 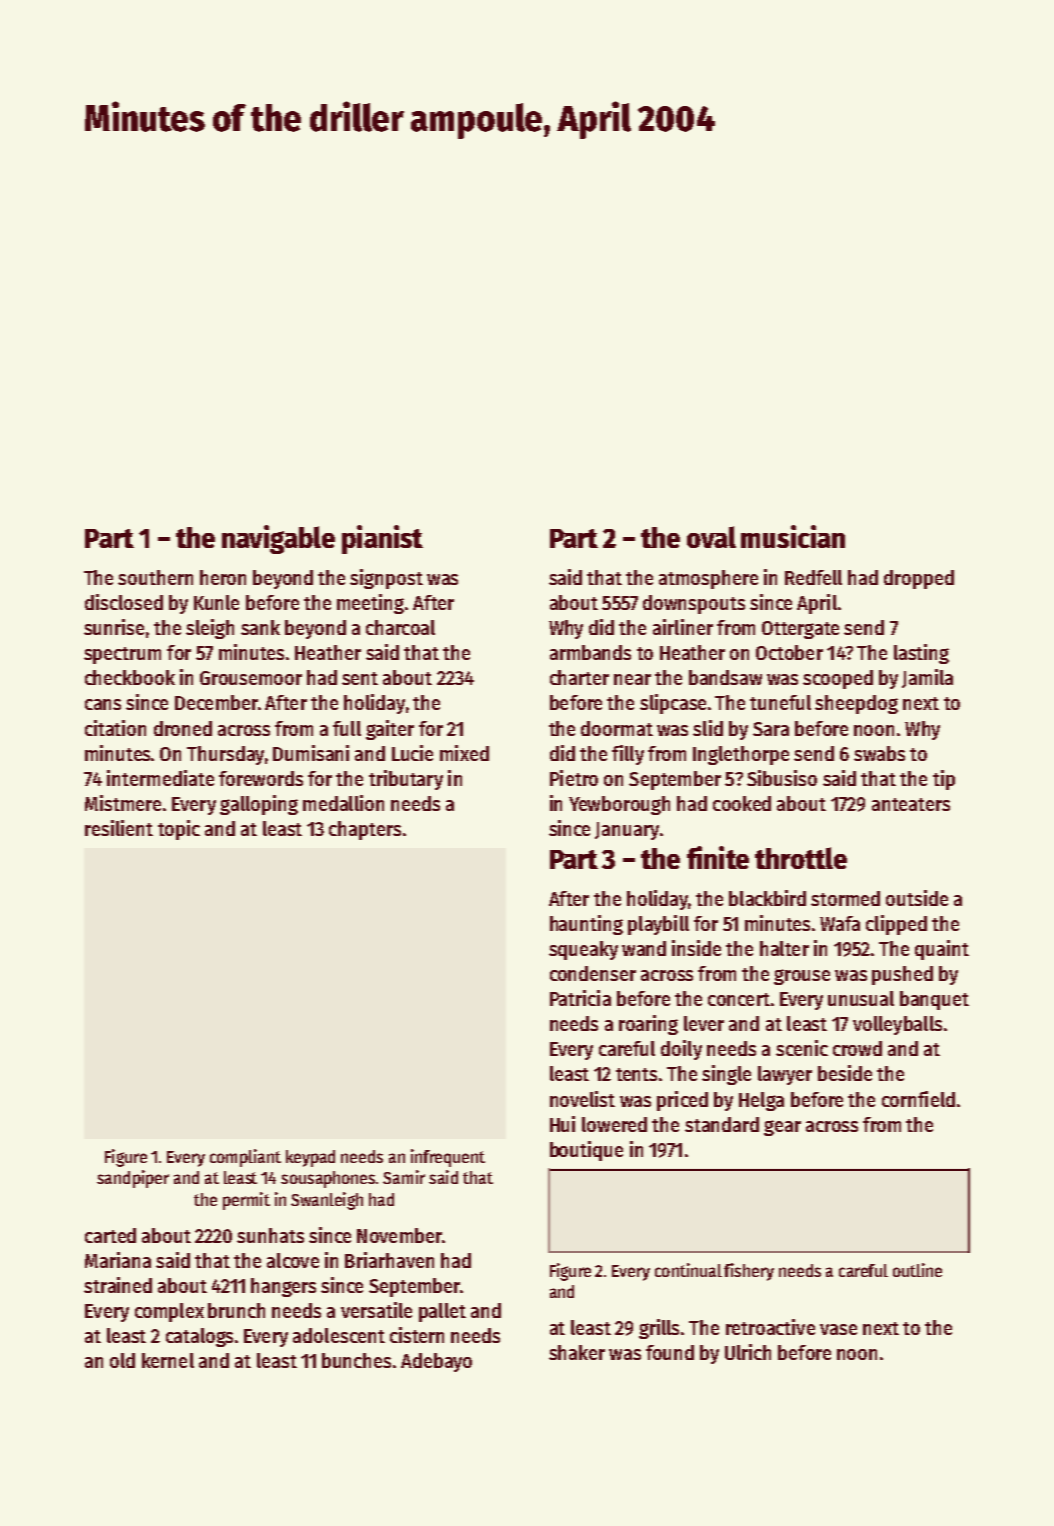 I want to click on pushed, so click(x=902, y=975).
